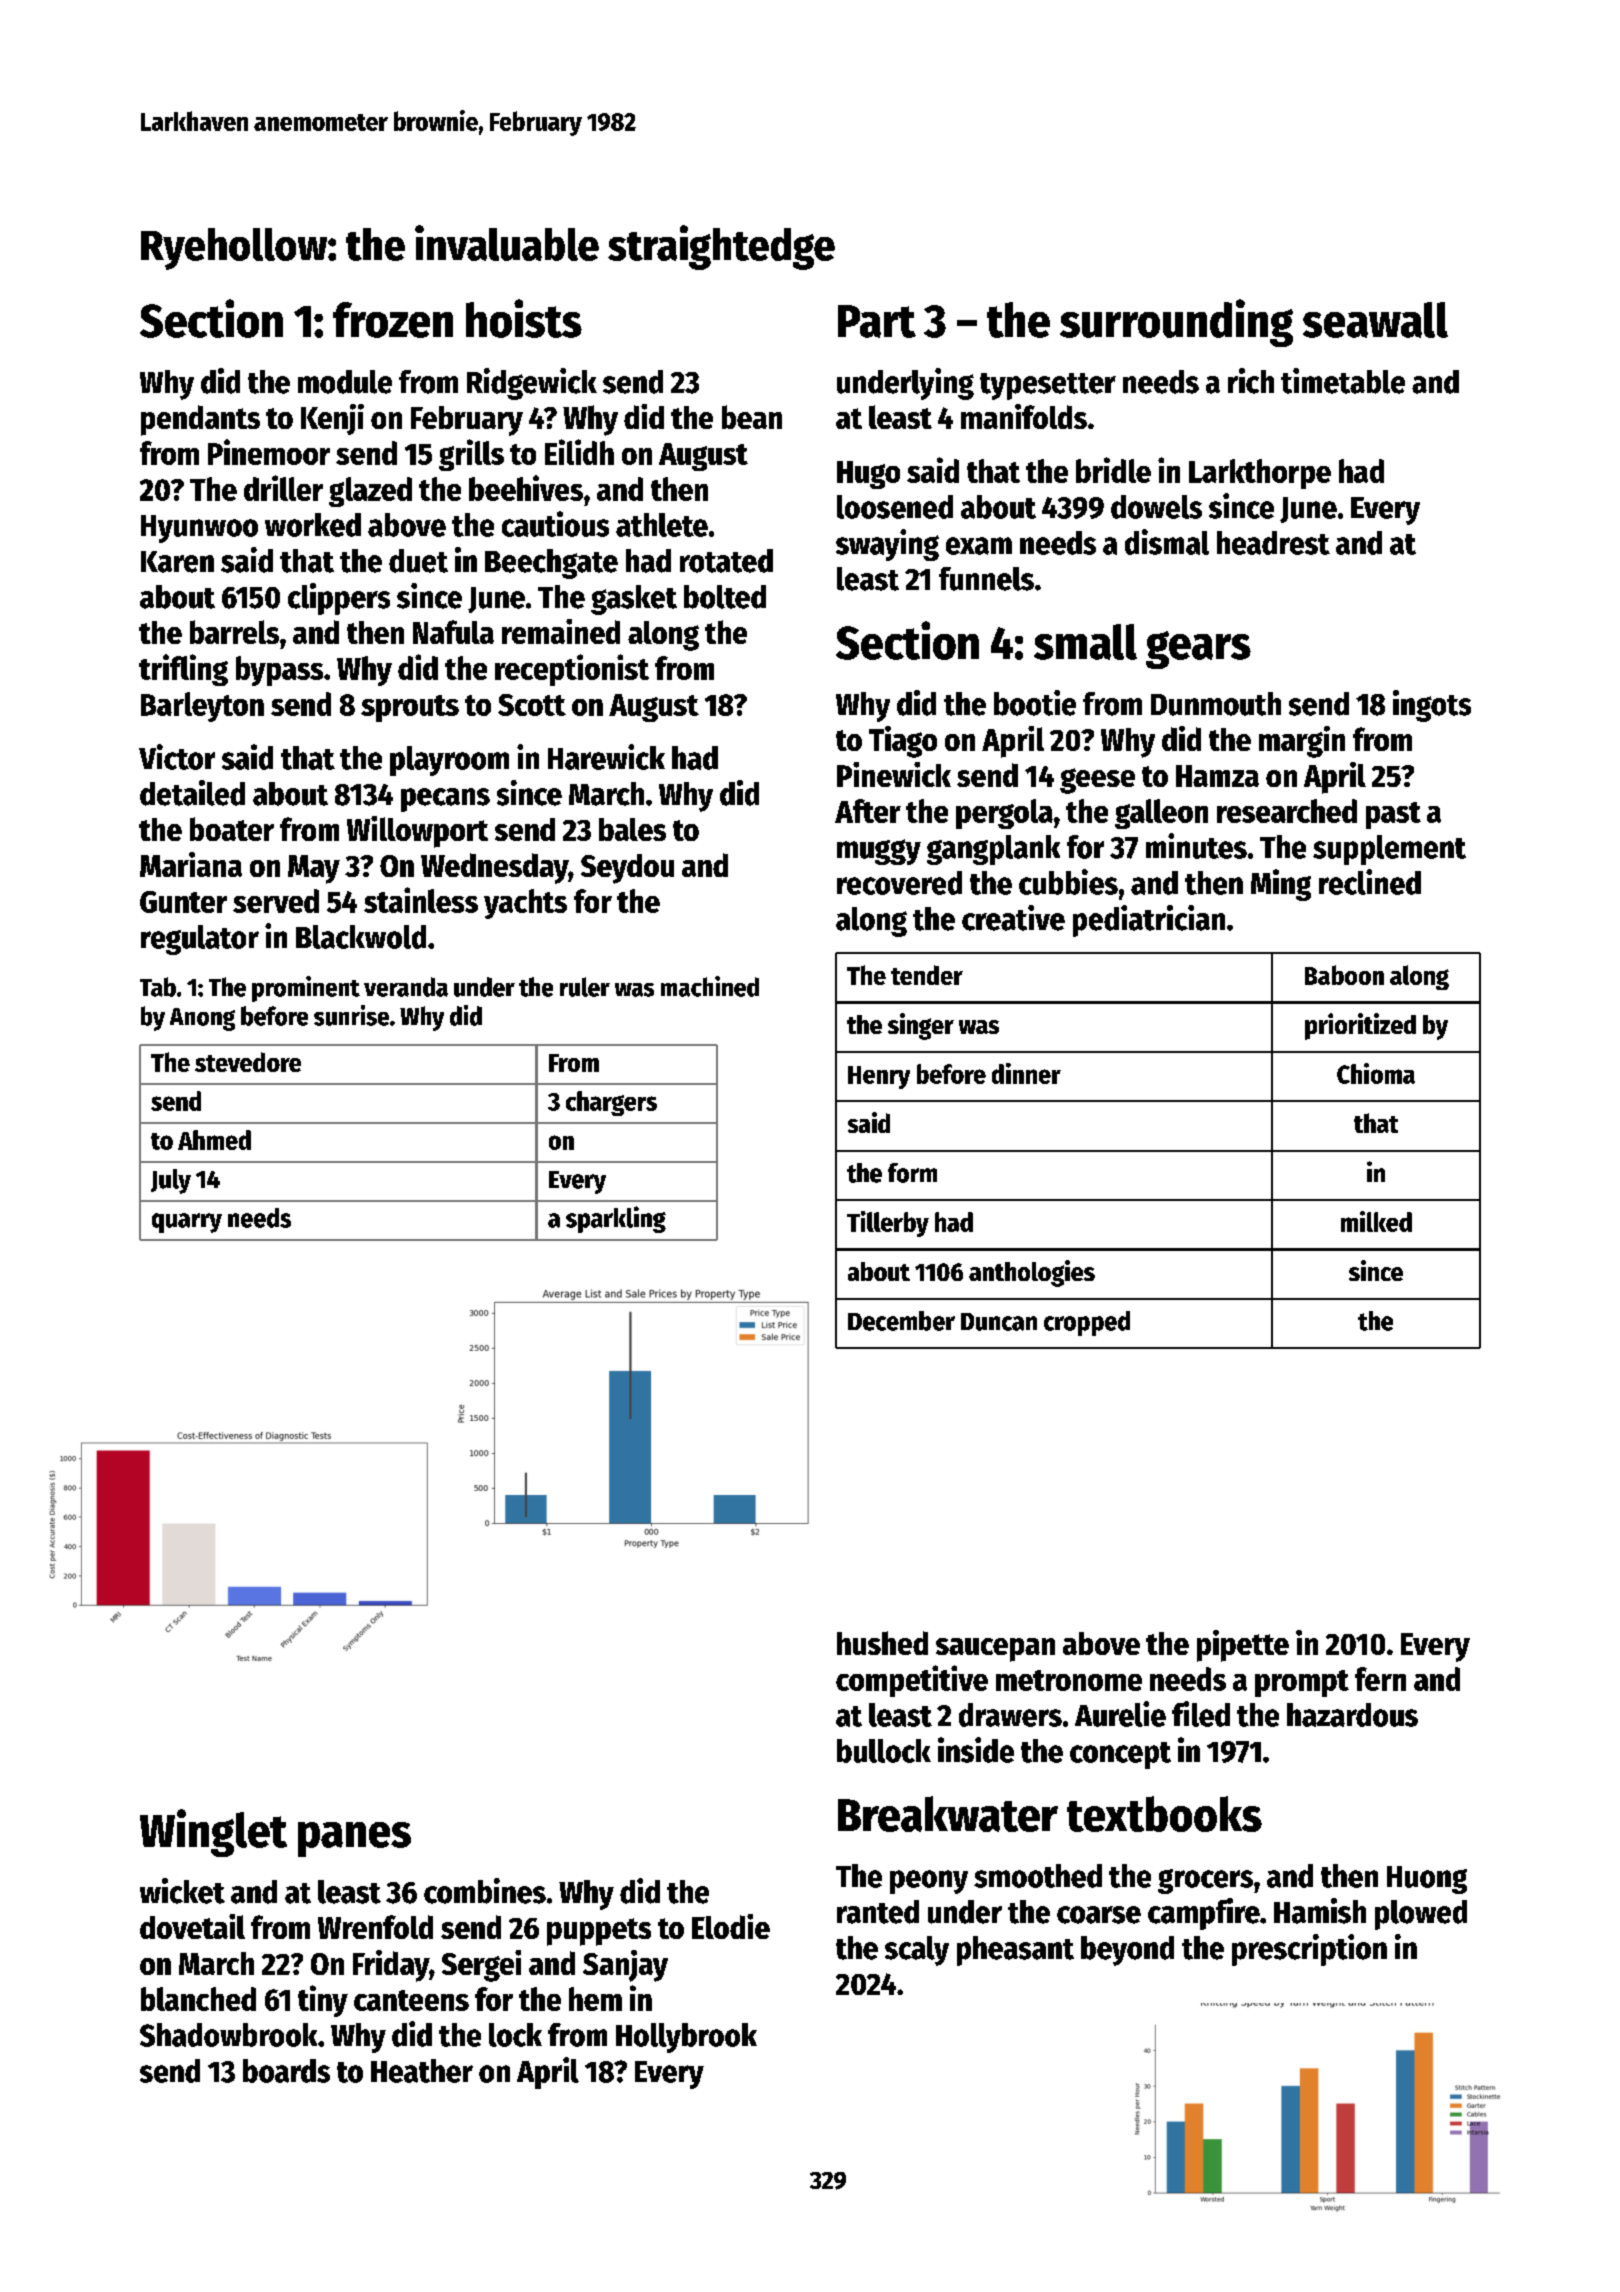  I want to click on frozen, so click(393, 320).
